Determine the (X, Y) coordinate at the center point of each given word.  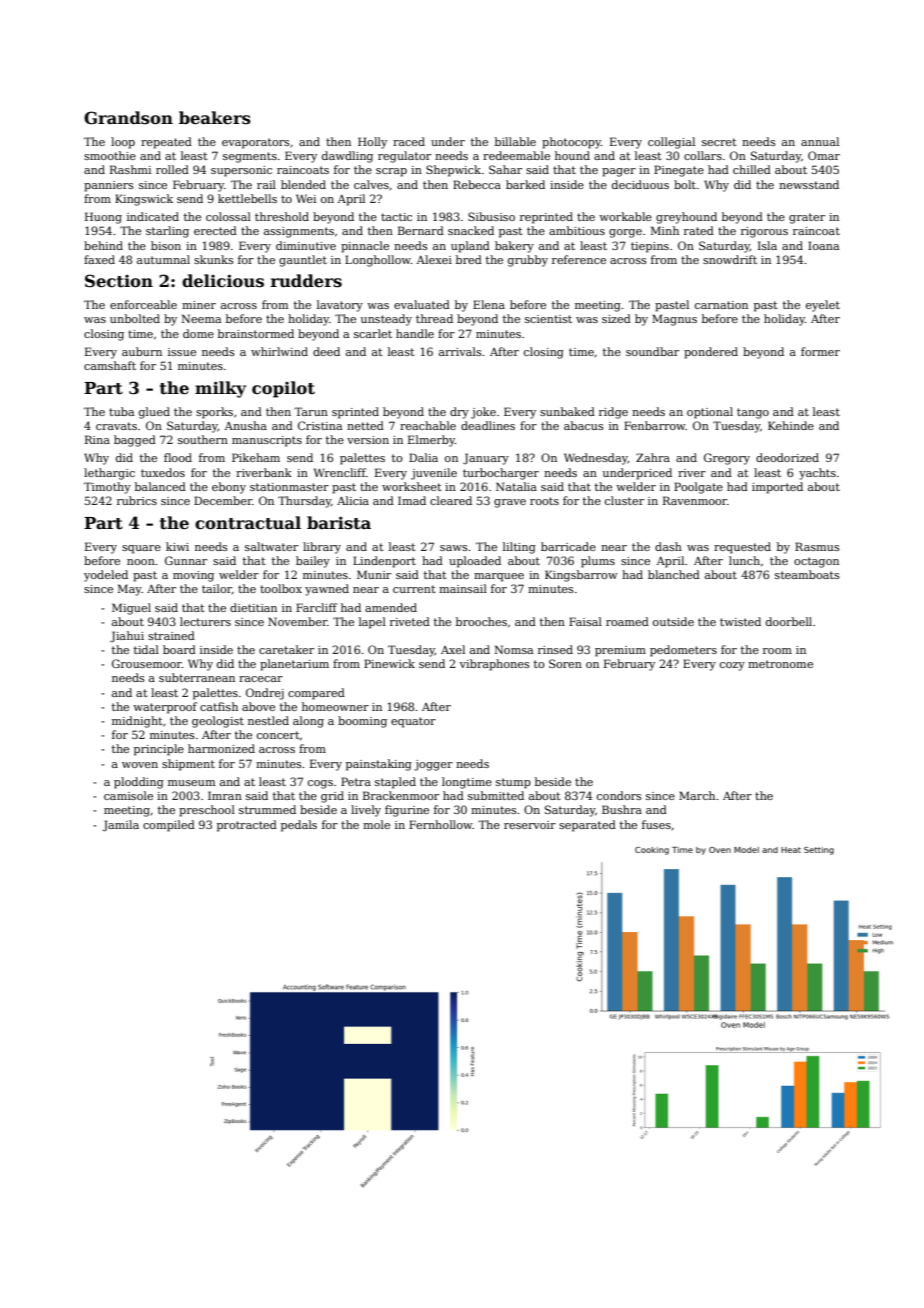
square (141, 549)
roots (544, 501)
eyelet (823, 306)
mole (376, 824)
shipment (188, 765)
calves (371, 184)
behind (103, 245)
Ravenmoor (695, 500)
